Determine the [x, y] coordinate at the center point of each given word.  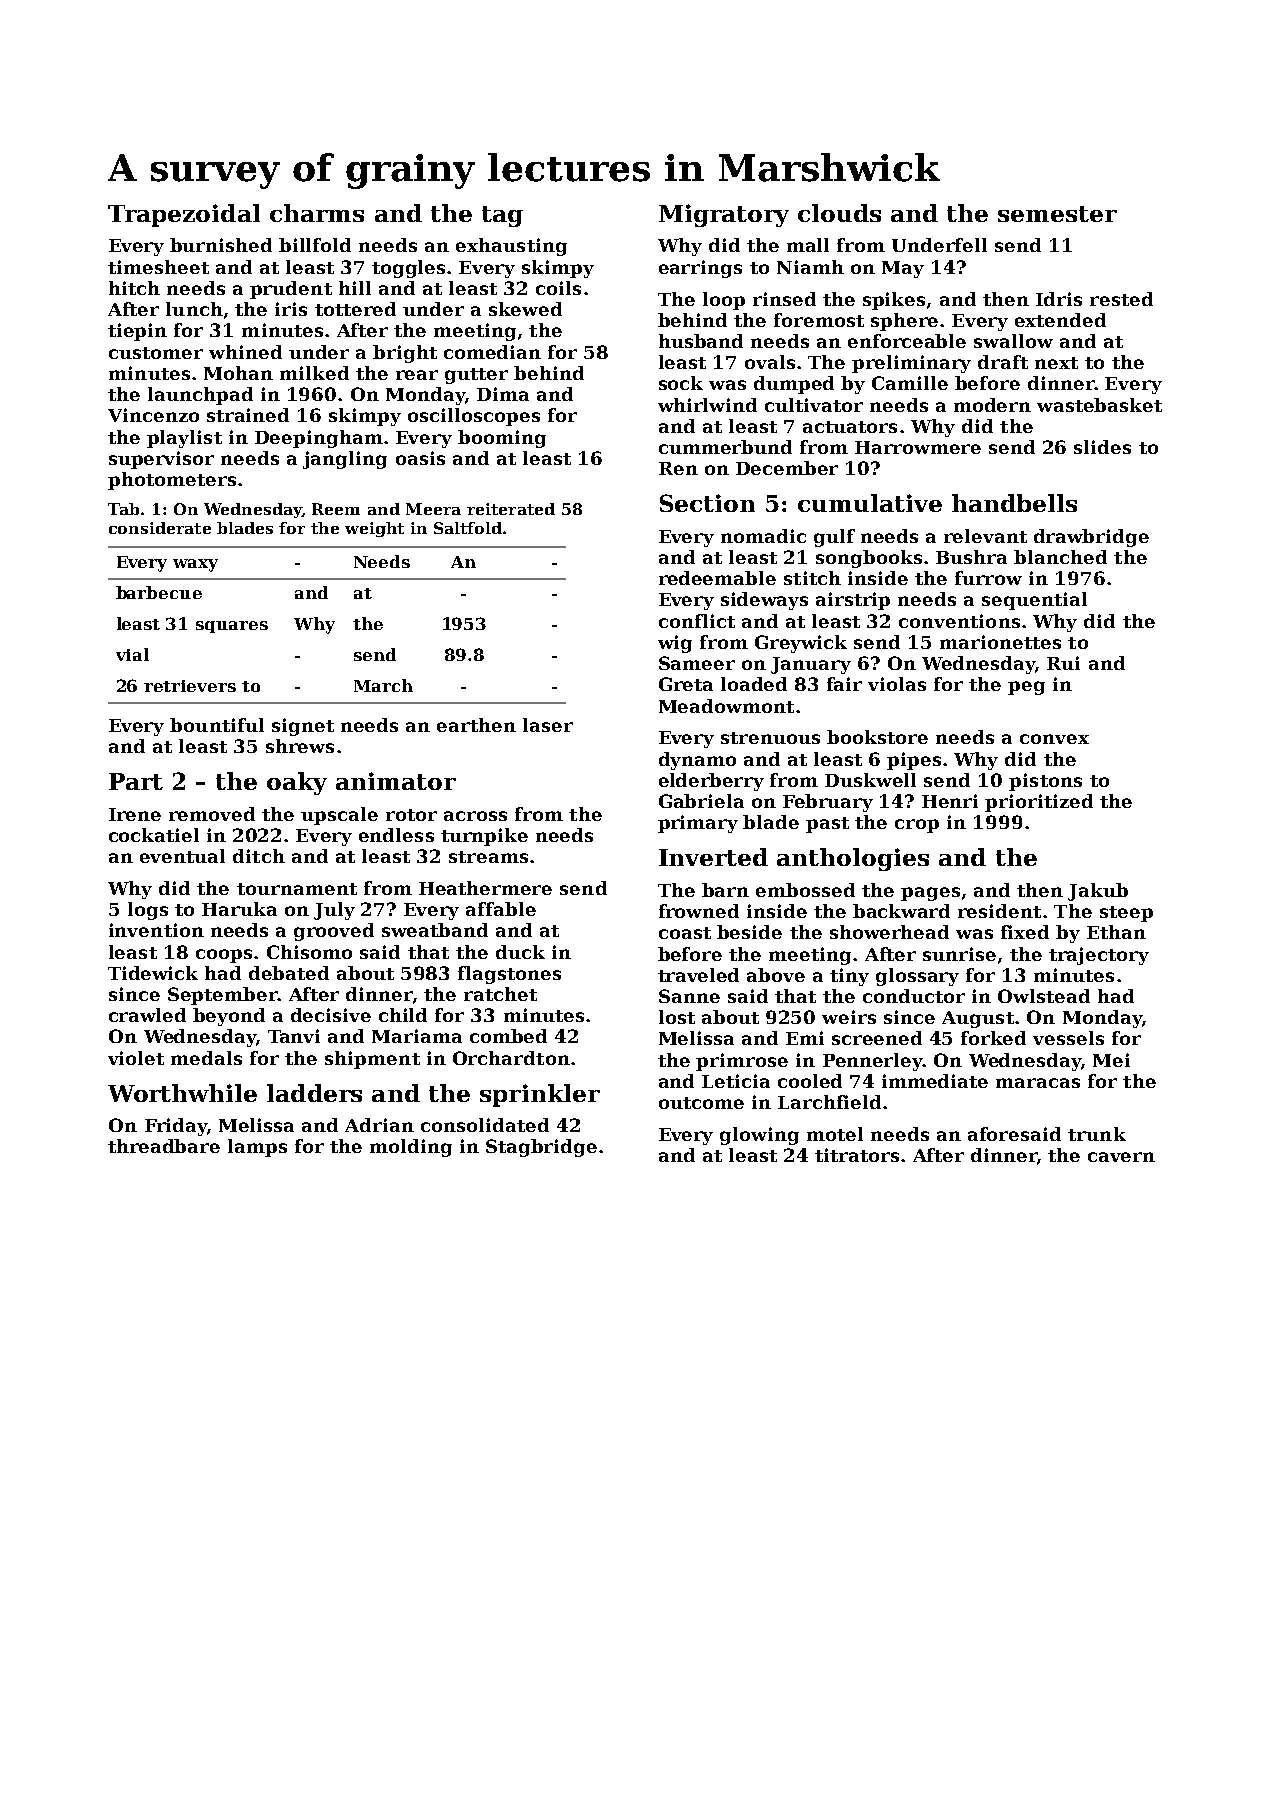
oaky [297, 783]
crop [917, 826]
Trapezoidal [184, 215]
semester [1057, 214]
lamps [257, 1148]
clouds [839, 213]
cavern [1121, 1157]
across [475, 816]
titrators [857, 1155]
